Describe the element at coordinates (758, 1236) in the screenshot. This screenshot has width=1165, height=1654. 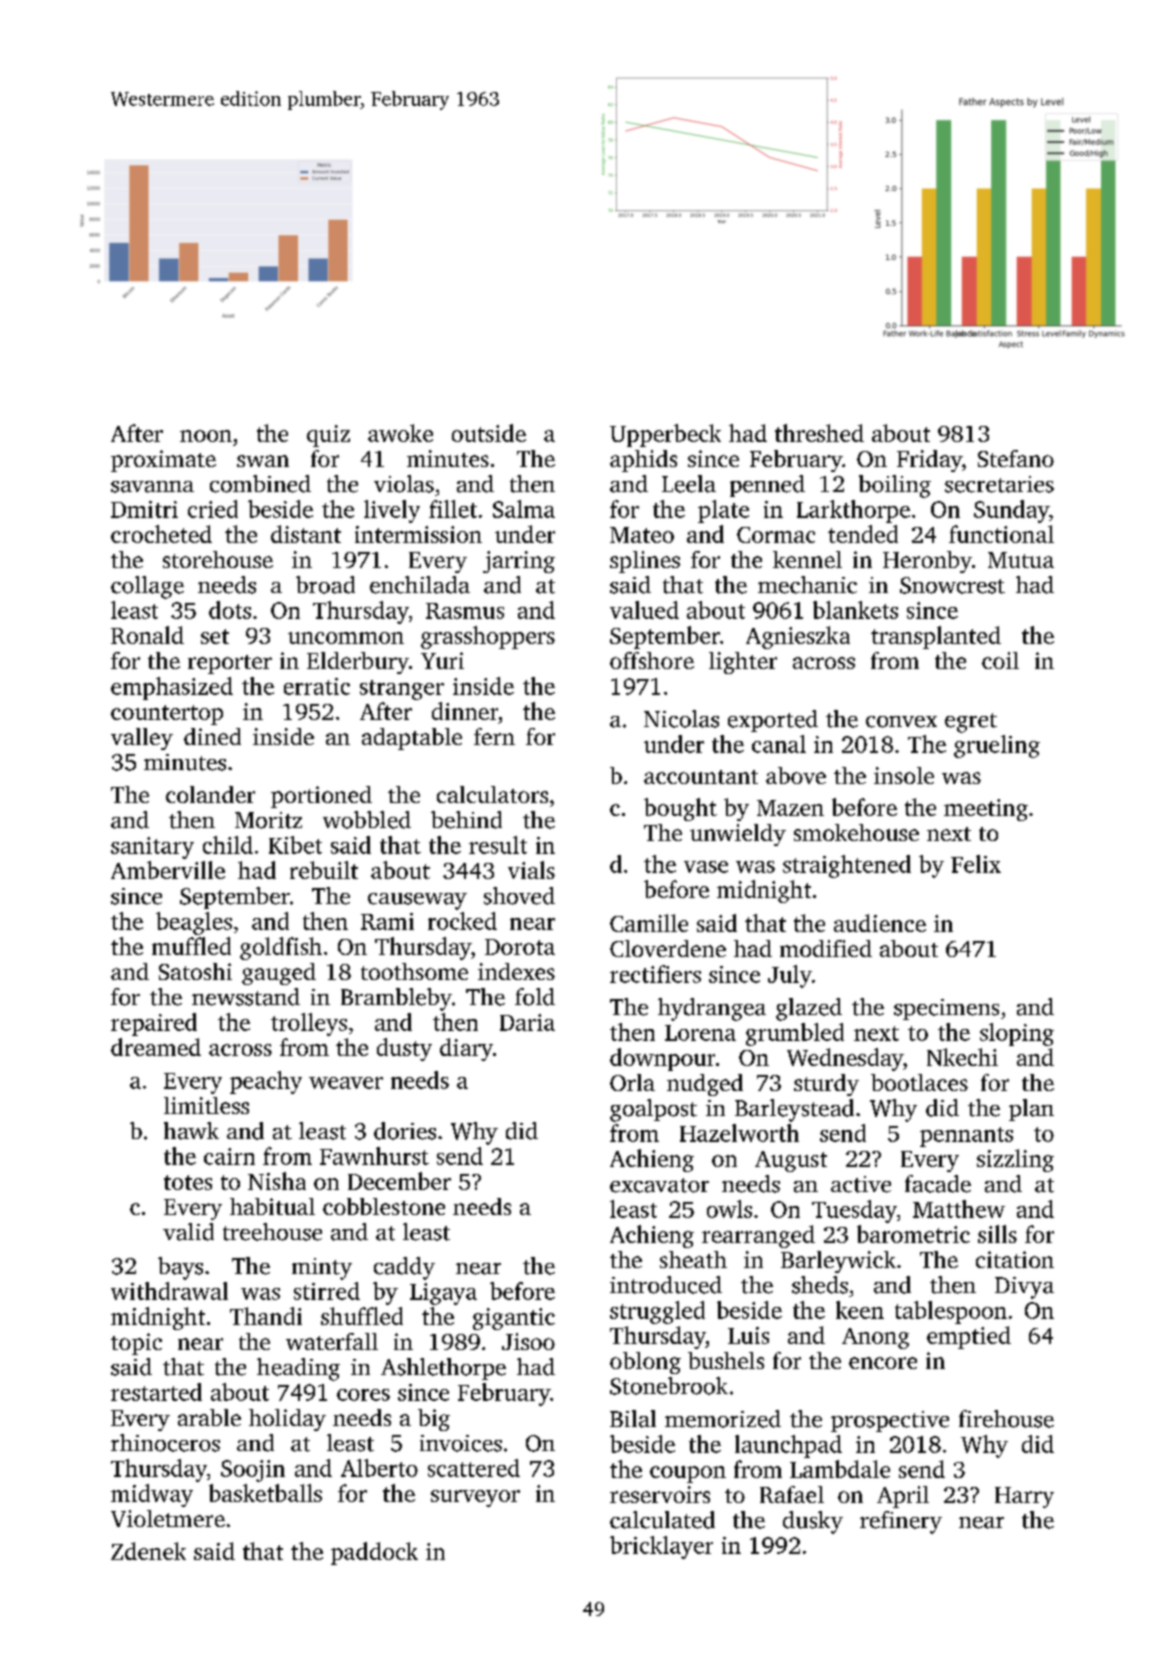
I see `rearranged` at that location.
